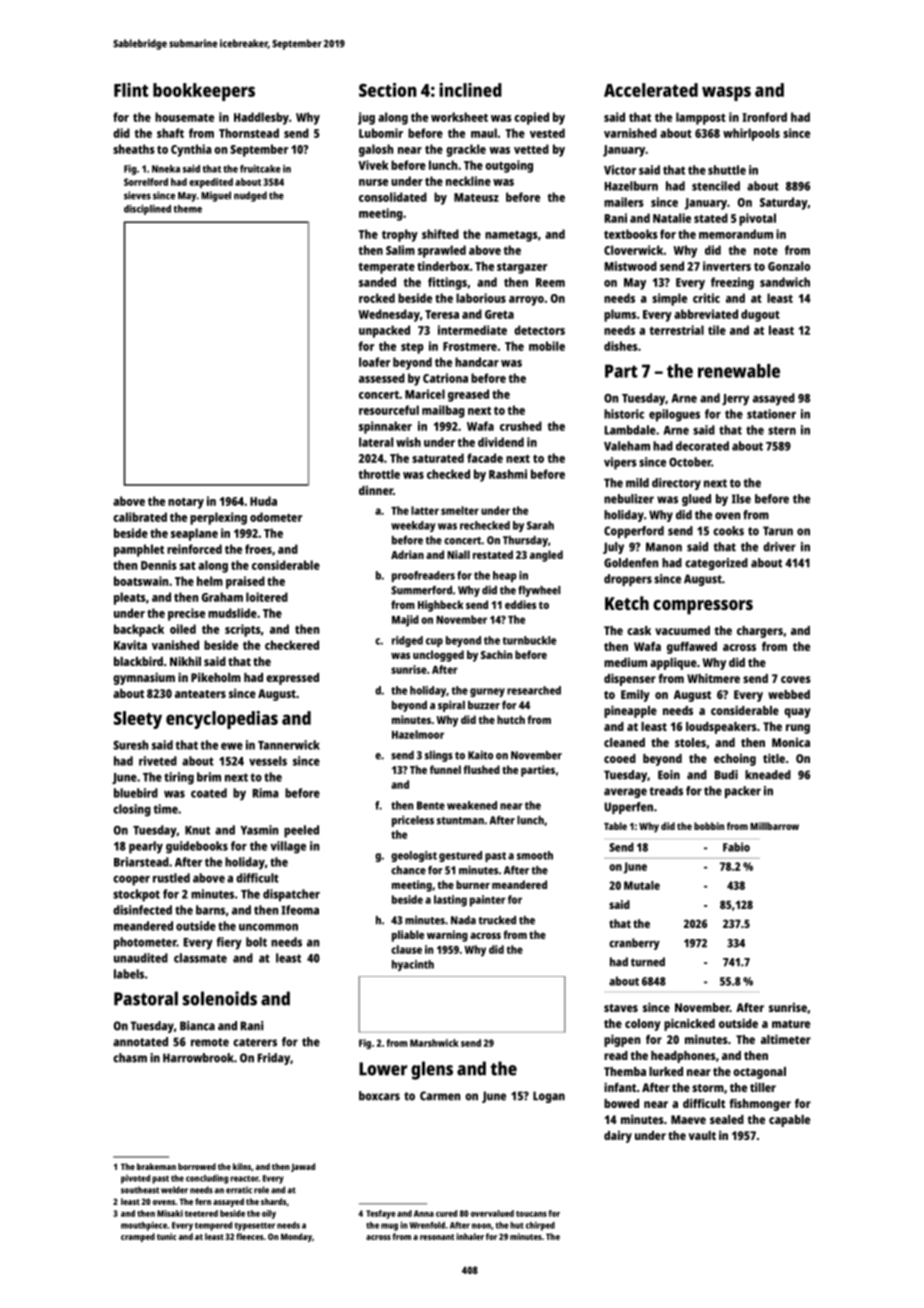  I want to click on Millbarrow, so click(774, 826).
